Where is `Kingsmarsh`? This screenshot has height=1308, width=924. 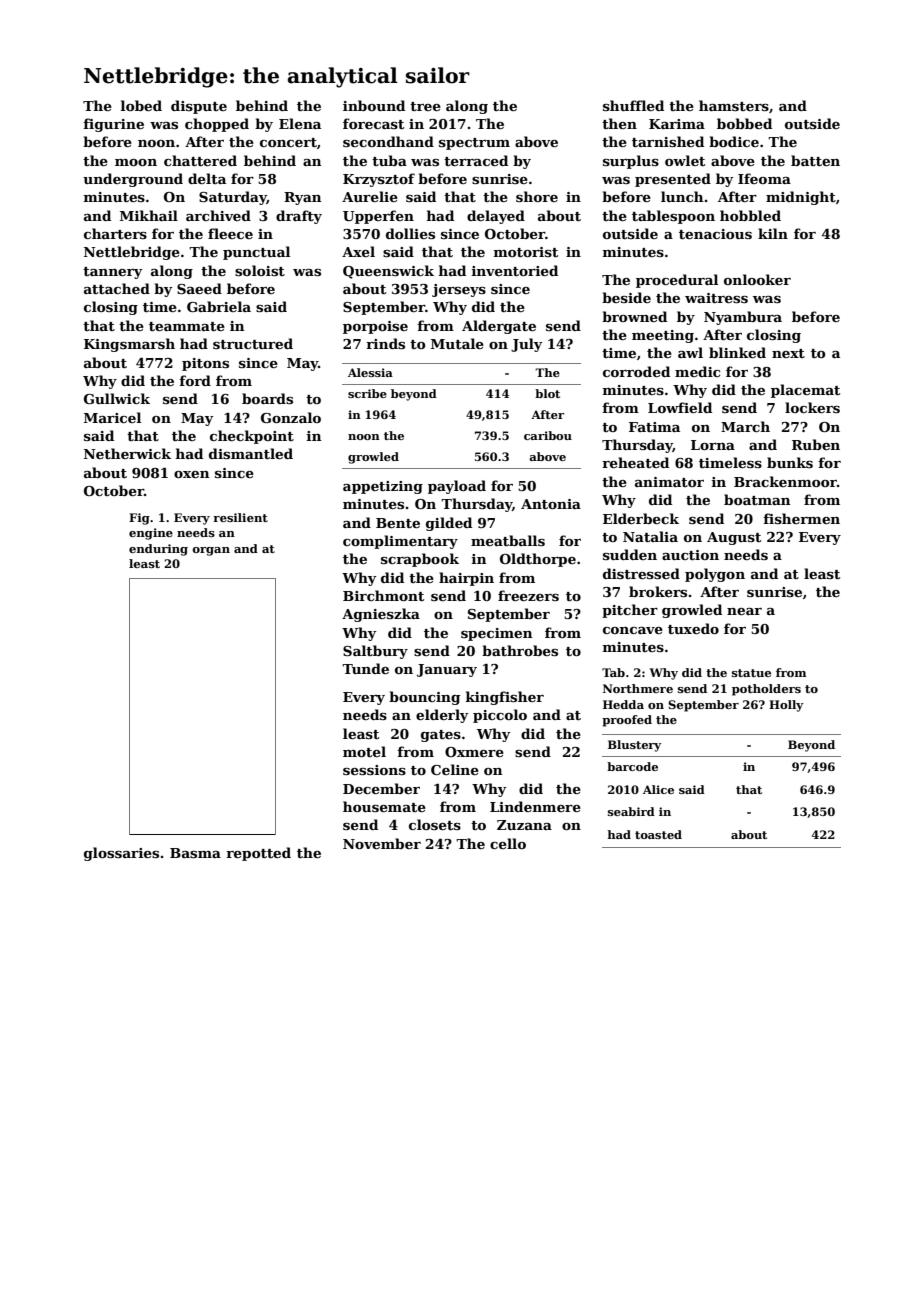
Kingsmarsh is located at coordinates (129, 345).
